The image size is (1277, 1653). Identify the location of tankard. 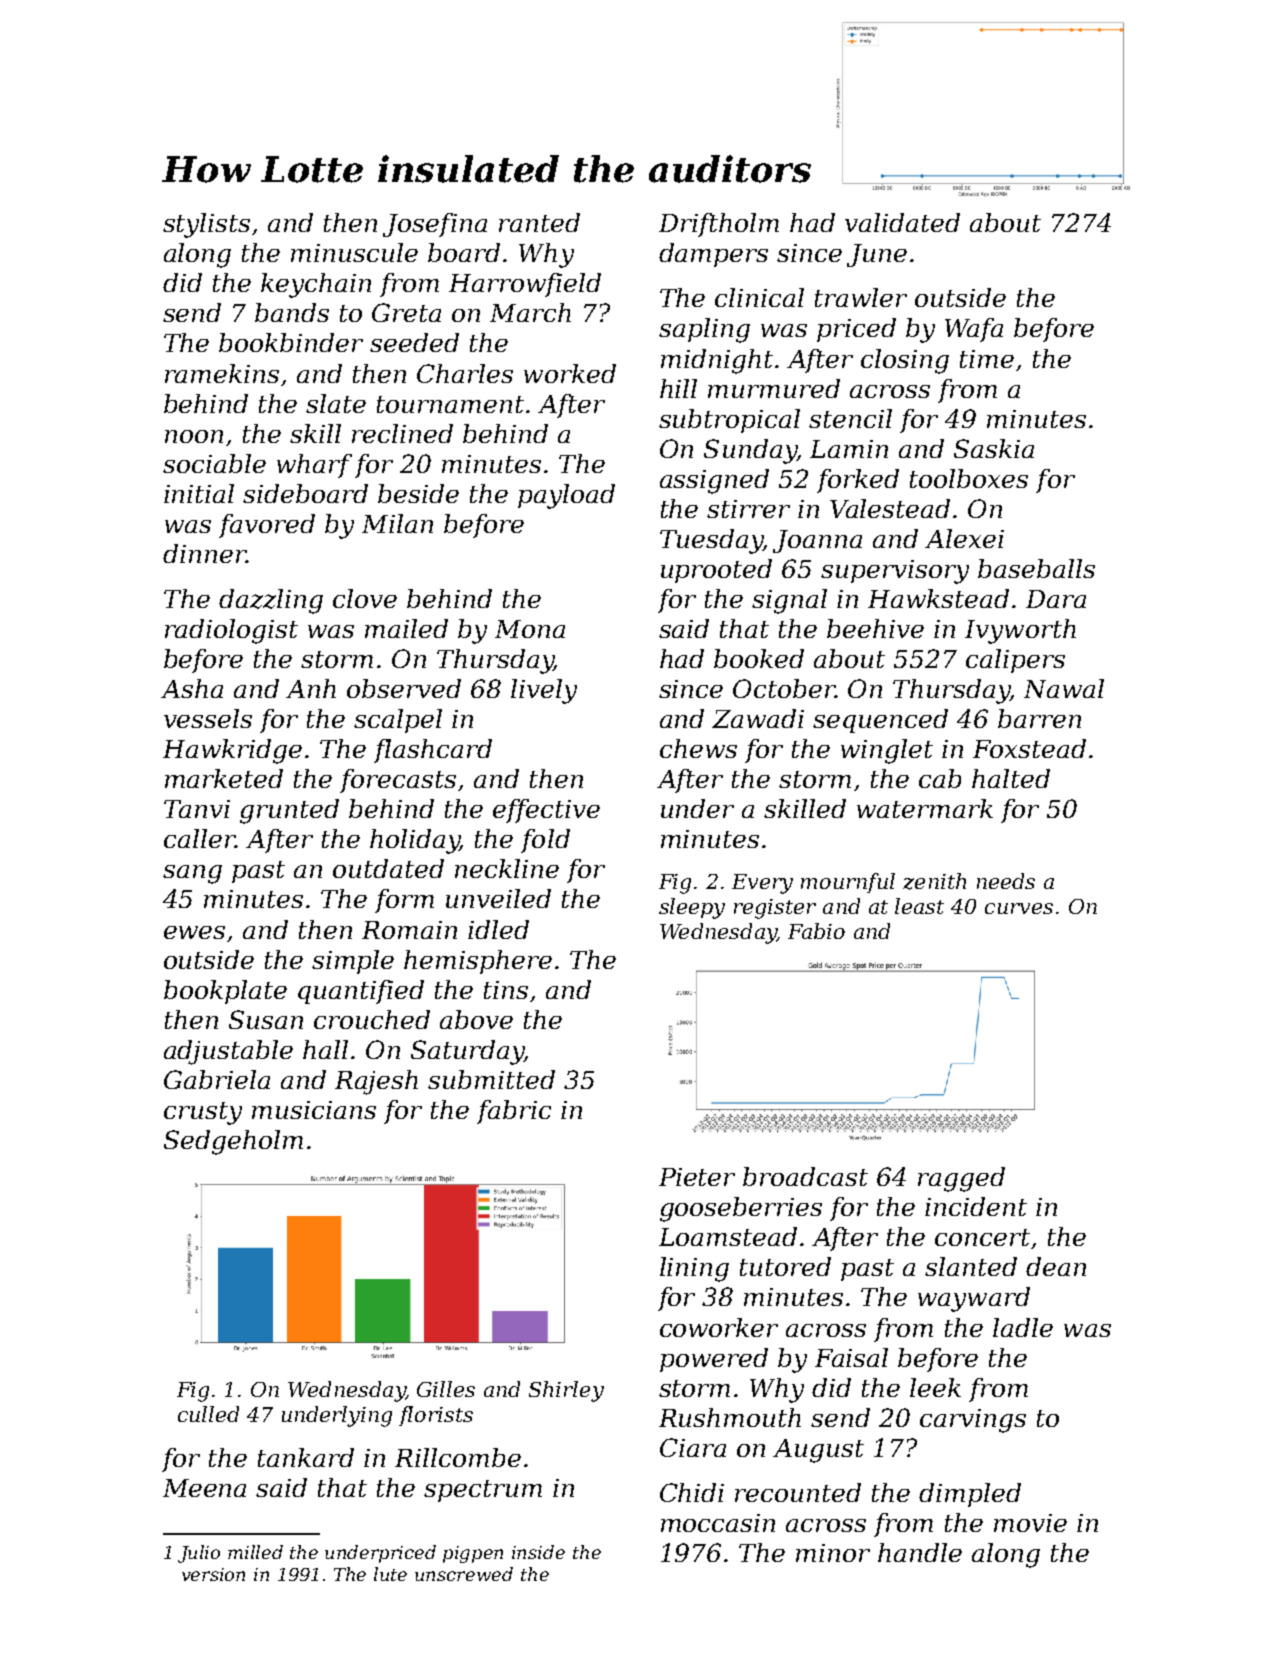
(306, 1457).
